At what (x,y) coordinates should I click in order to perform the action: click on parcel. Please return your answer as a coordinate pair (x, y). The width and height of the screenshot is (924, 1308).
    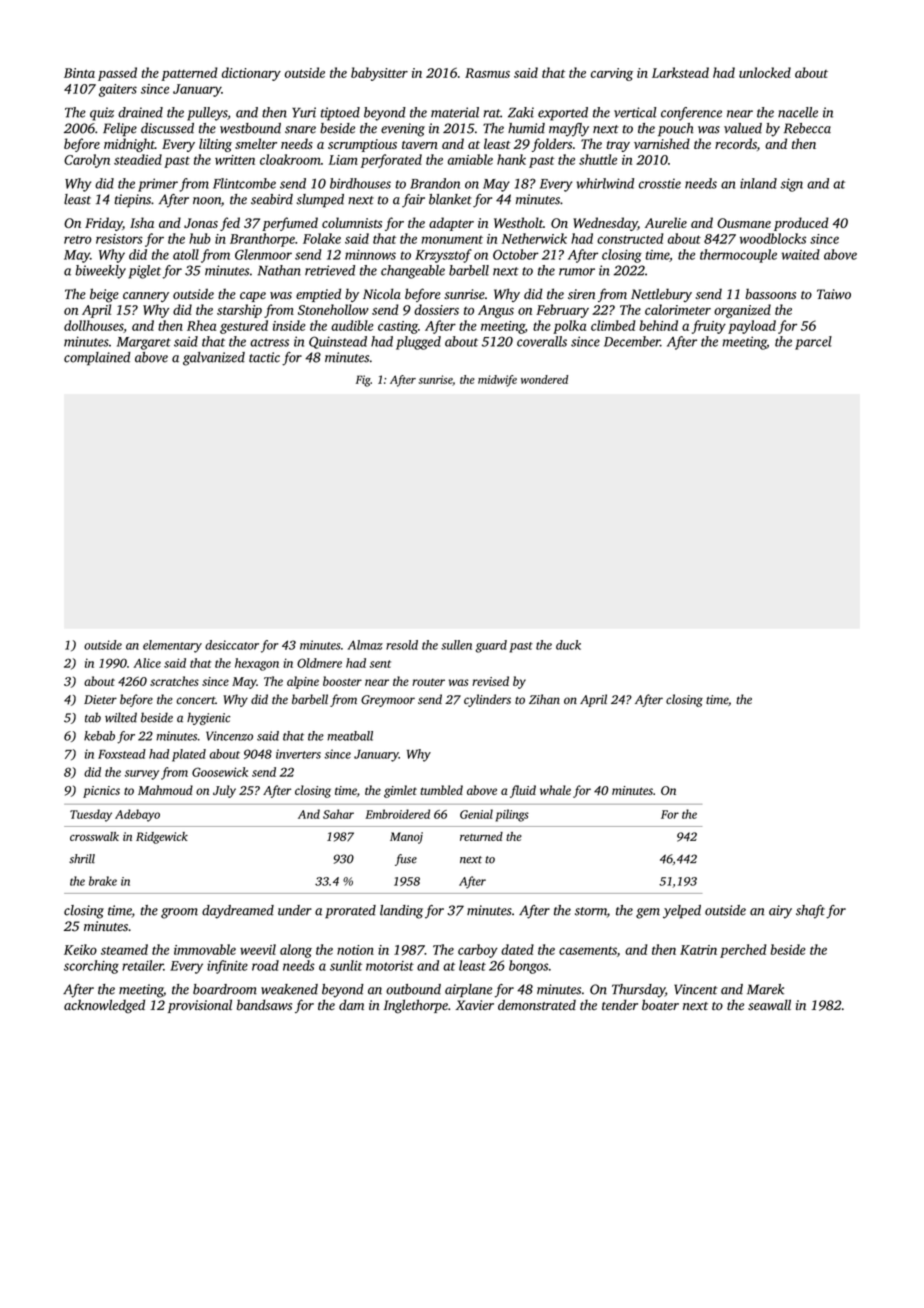
    Looking at the image, I should click on (813, 343).
